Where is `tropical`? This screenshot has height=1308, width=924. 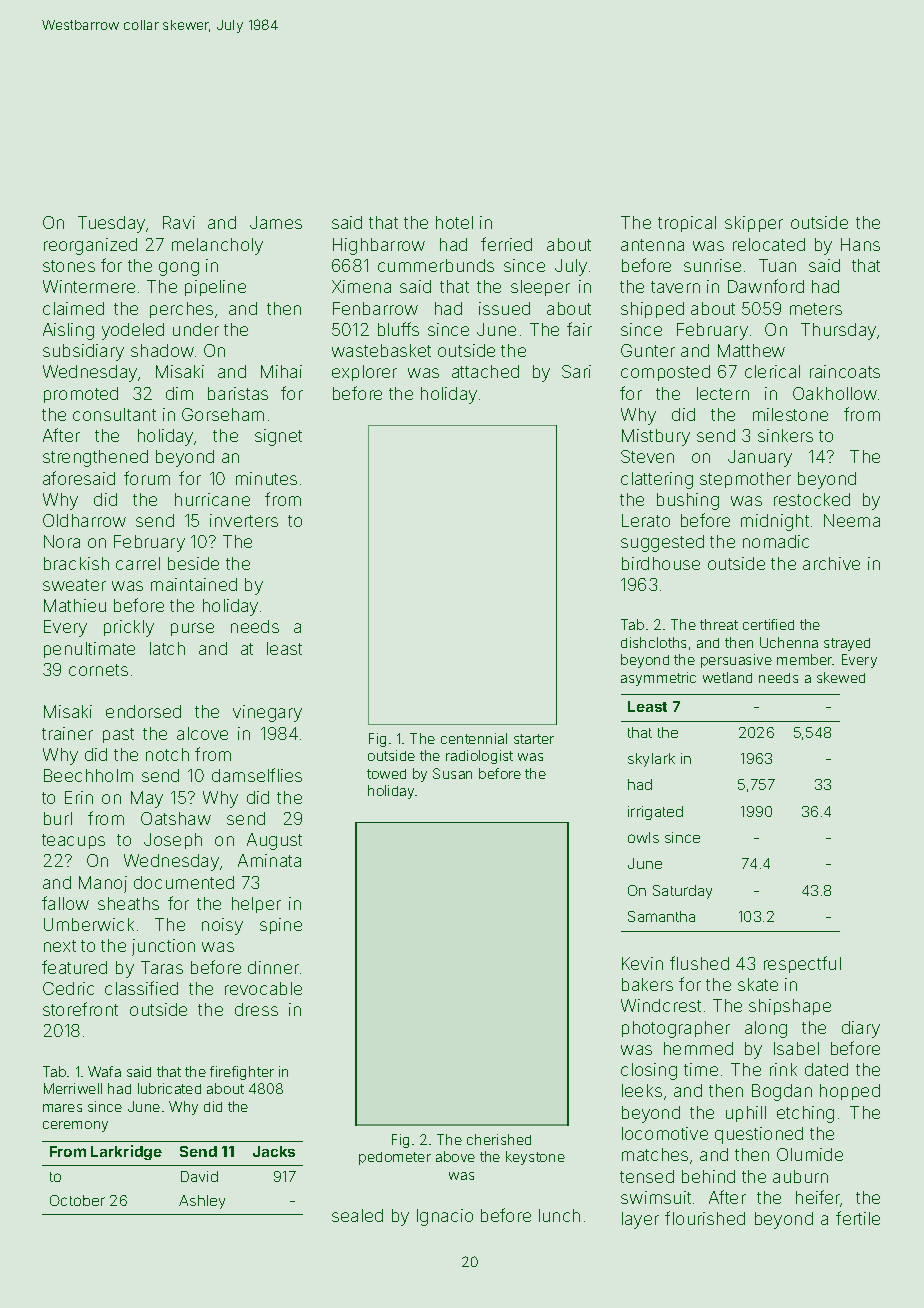
tropical is located at coordinates (687, 224).
